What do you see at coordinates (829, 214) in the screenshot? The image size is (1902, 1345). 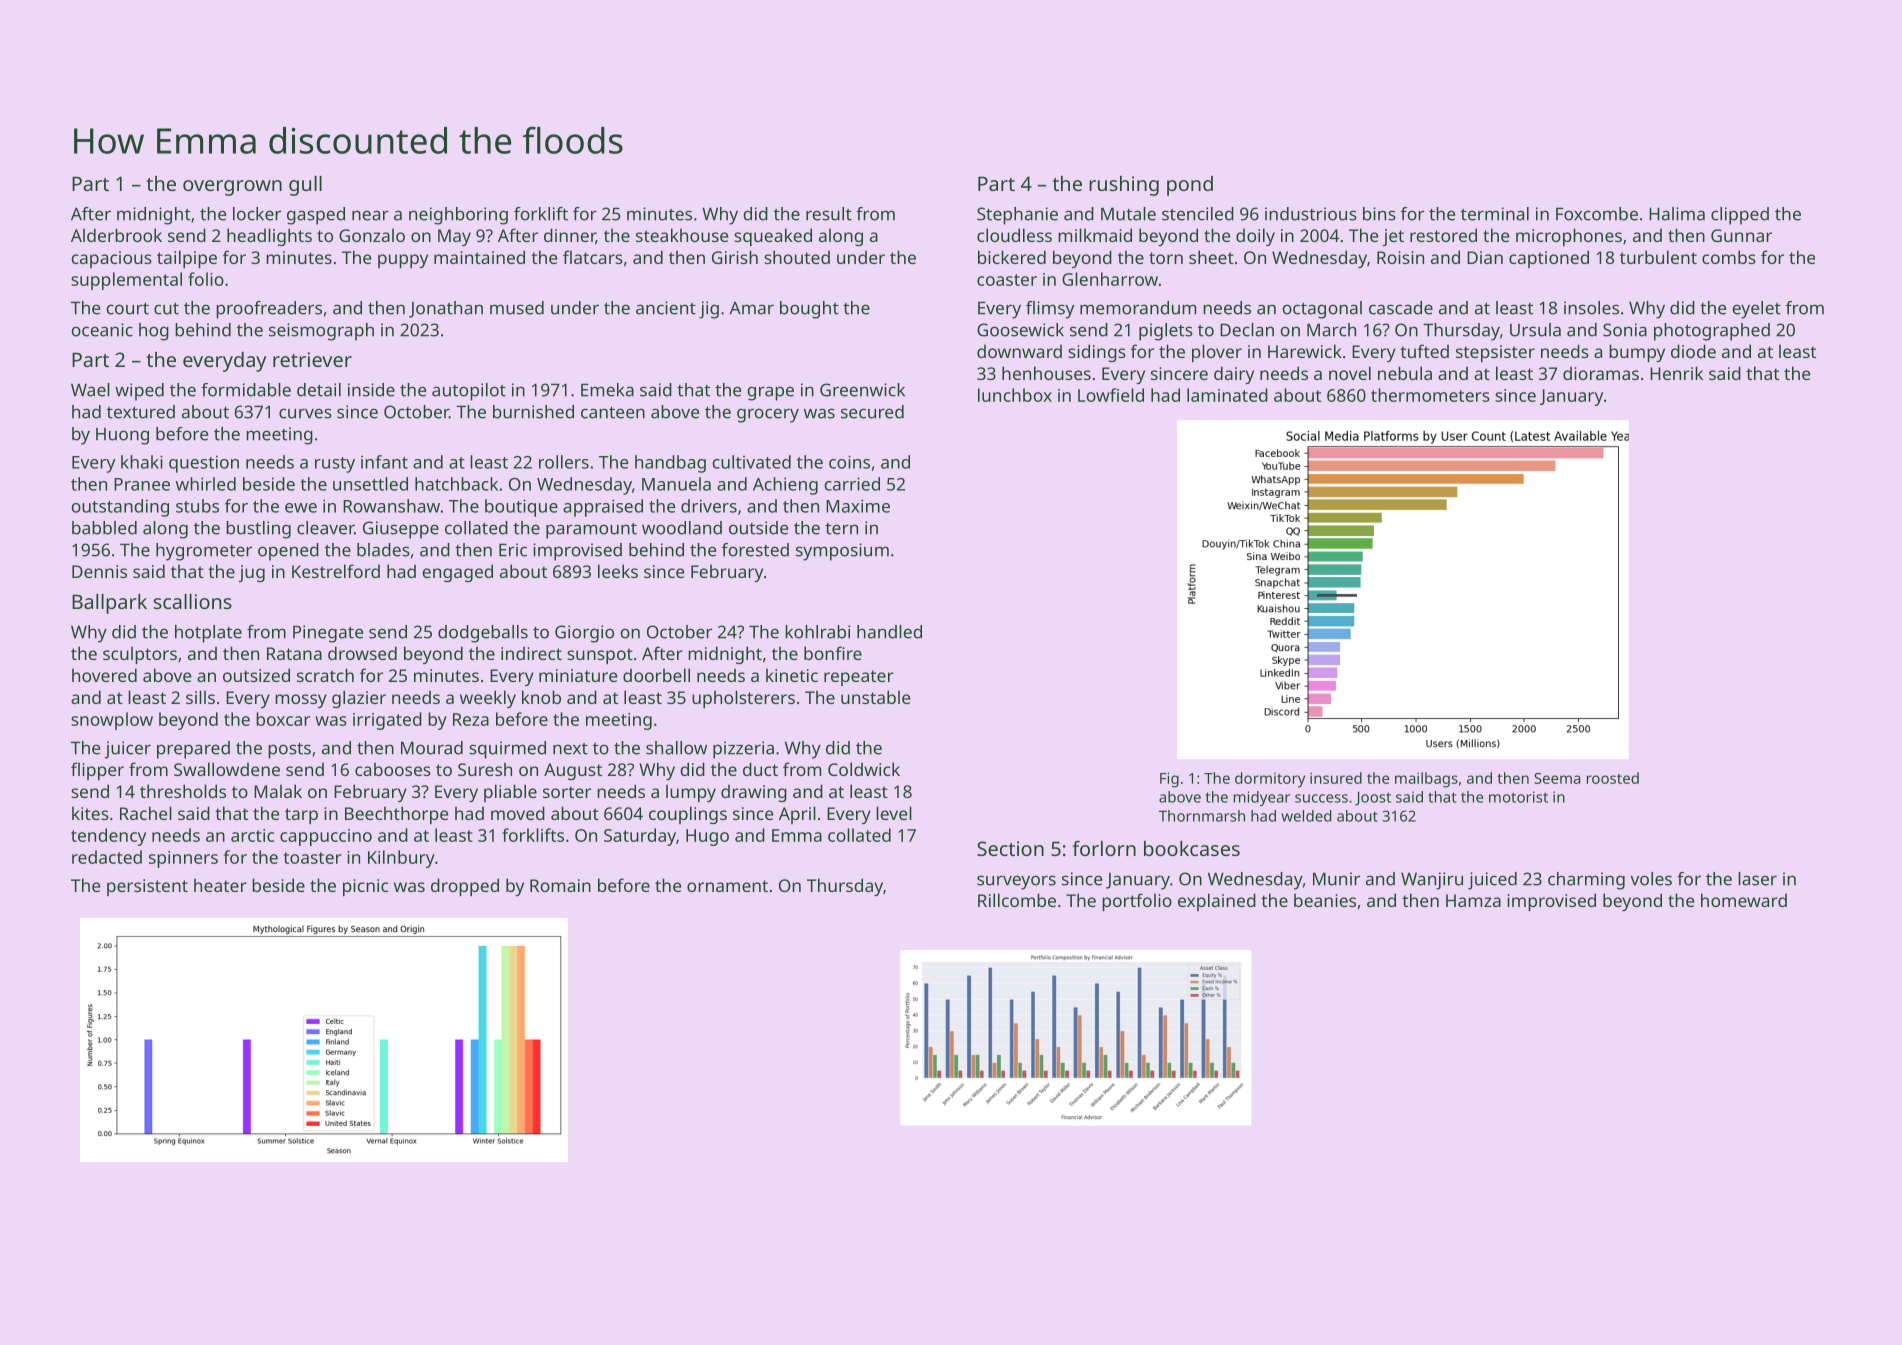 I see `result` at bounding box center [829, 214].
